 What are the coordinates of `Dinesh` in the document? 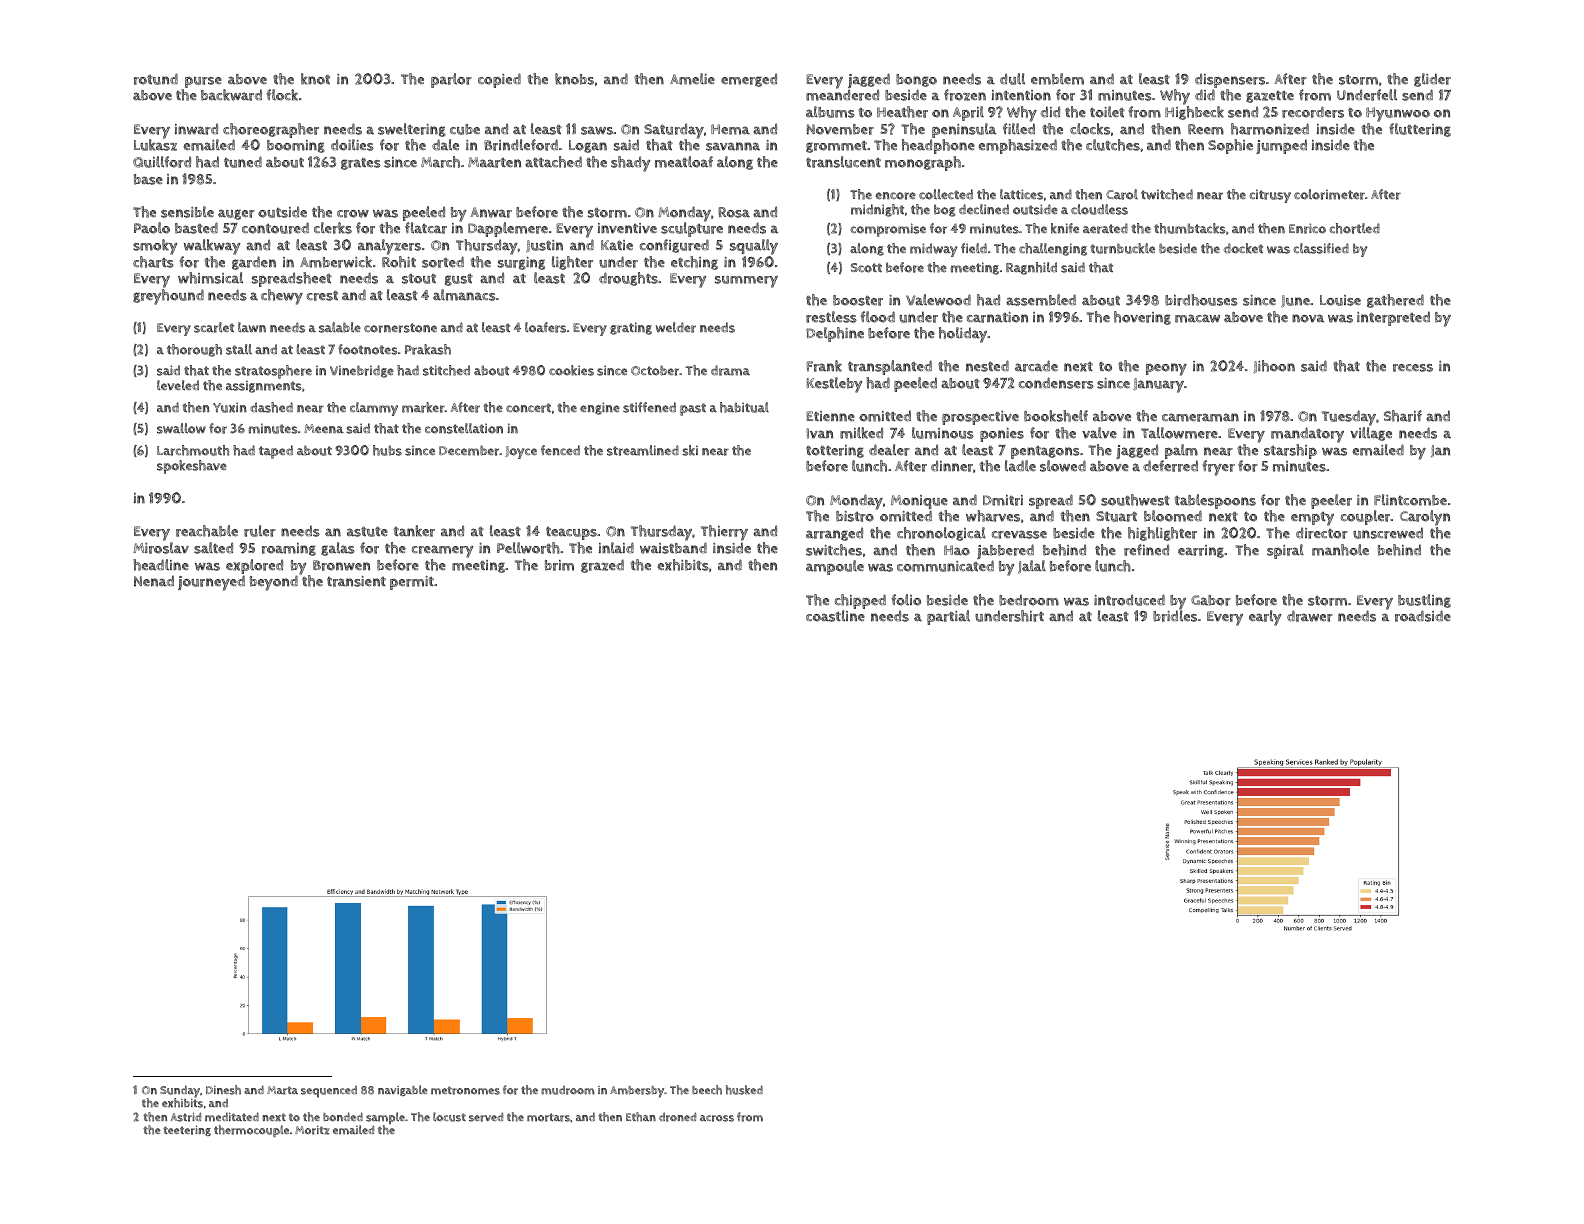 It's located at (223, 1090).
